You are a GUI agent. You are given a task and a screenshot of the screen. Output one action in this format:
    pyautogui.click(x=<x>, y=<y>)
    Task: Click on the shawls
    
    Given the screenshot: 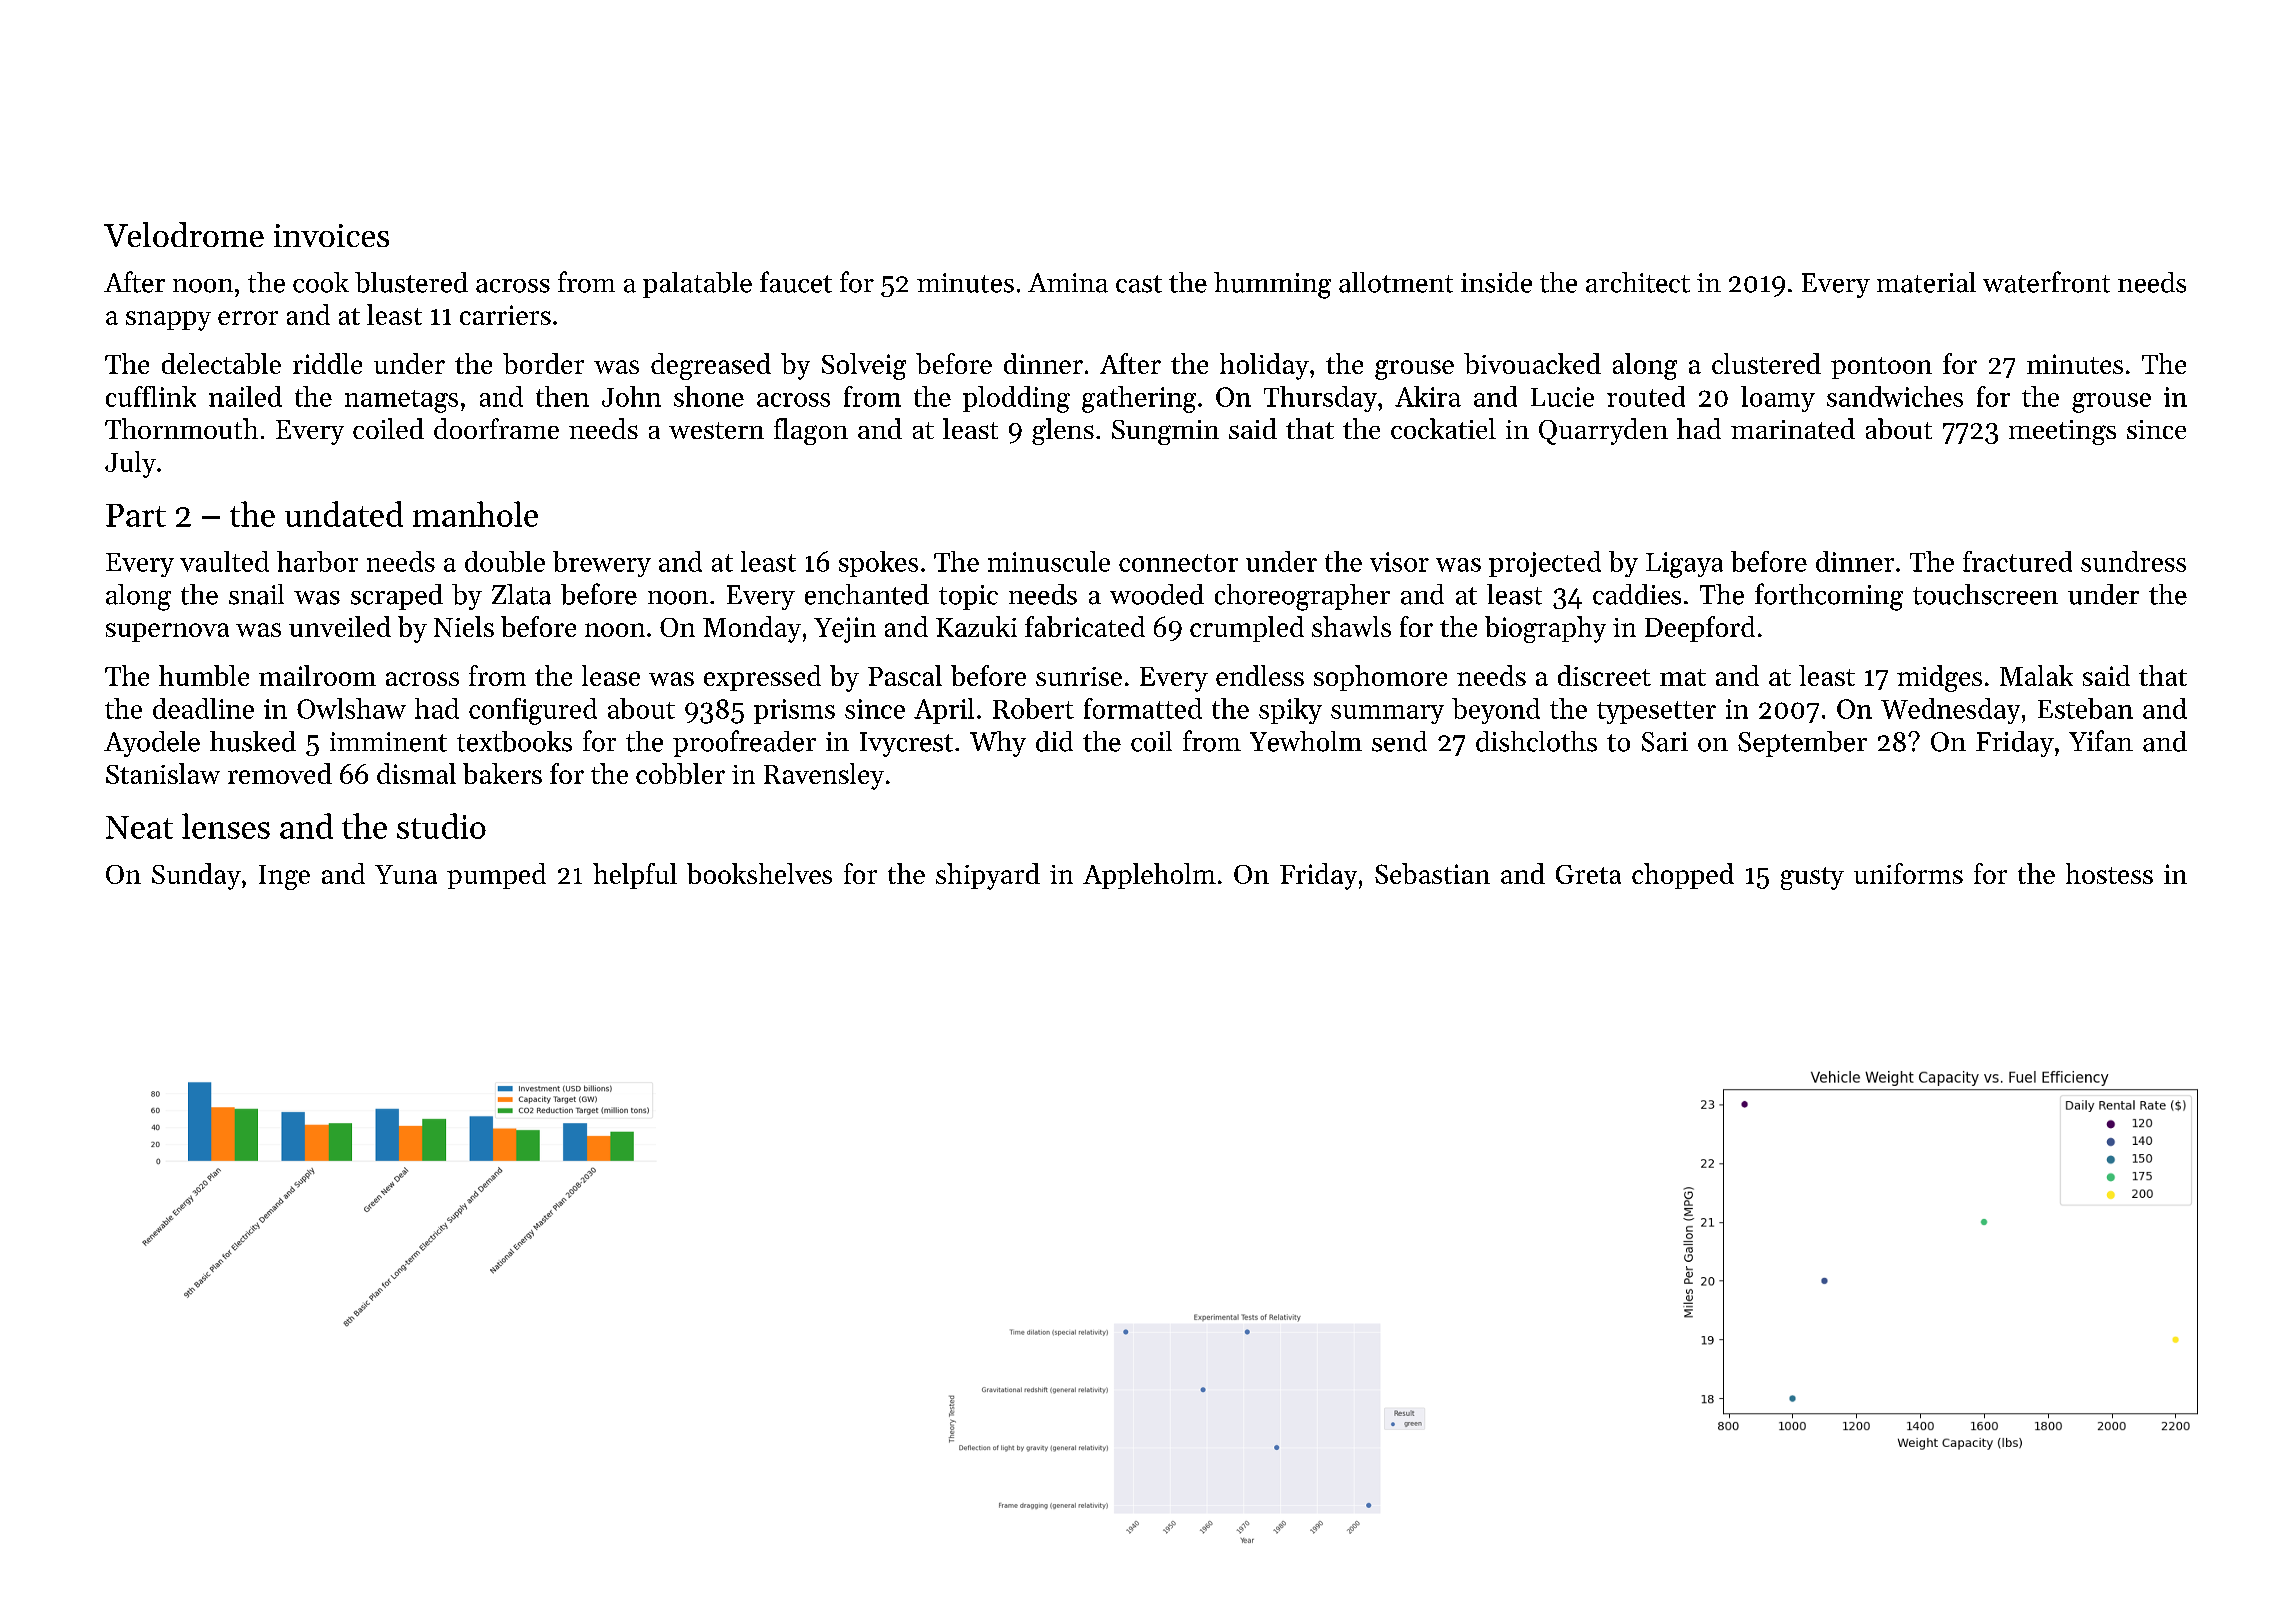 What is the action you would take?
    pyautogui.click(x=1351, y=626)
